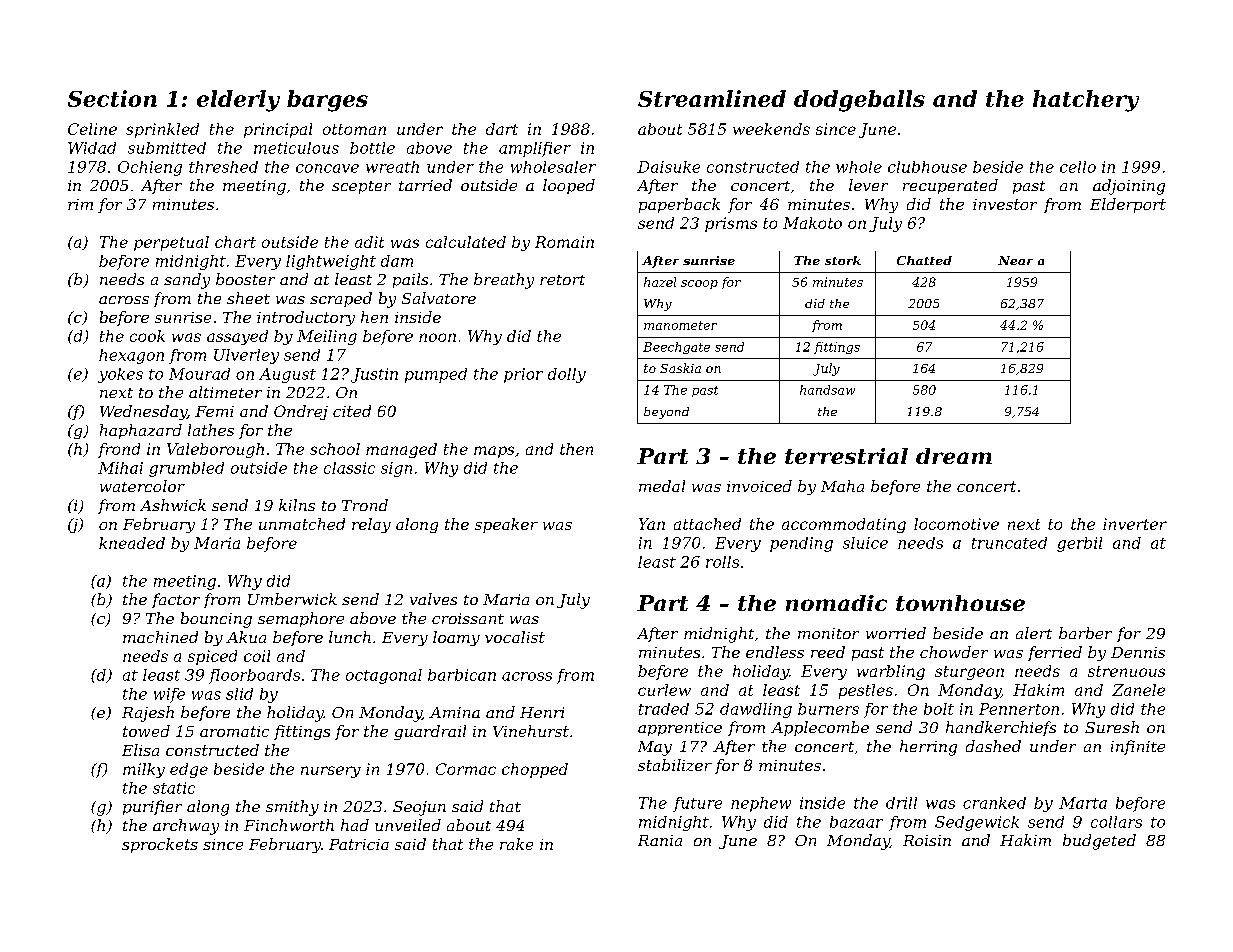 The width and height of the document is (1233, 952). I want to click on croissant, so click(468, 618).
